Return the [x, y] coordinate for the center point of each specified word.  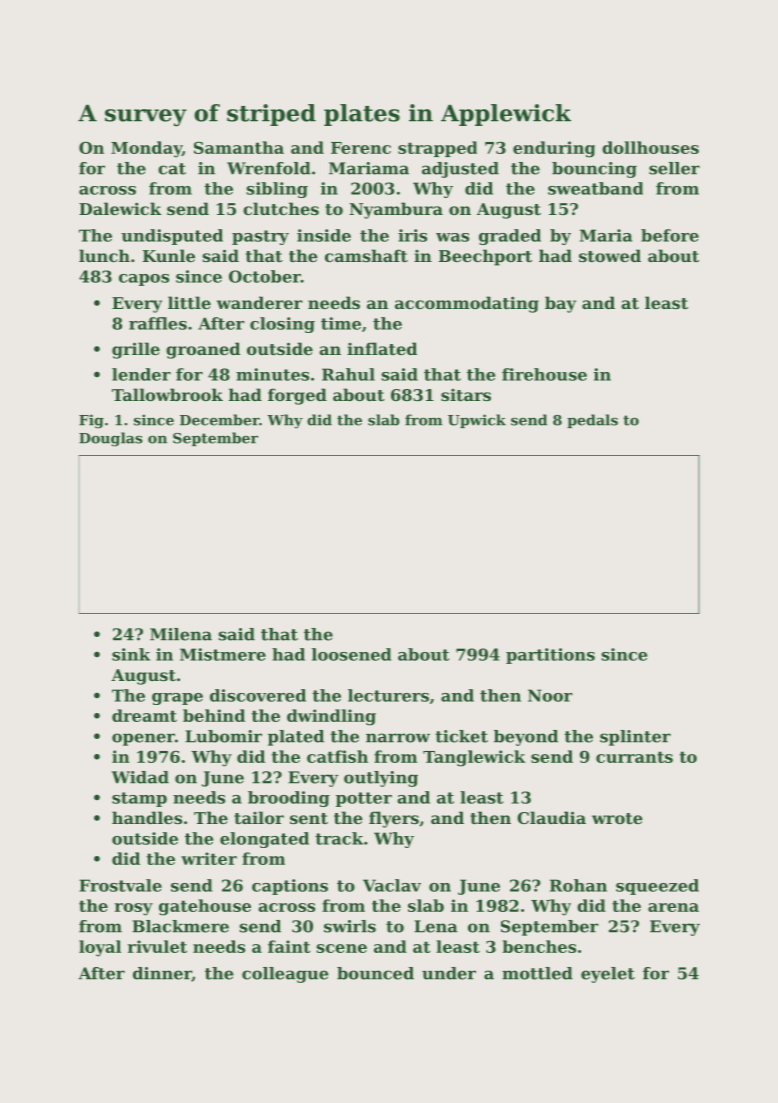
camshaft [366, 255]
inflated [382, 348]
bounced [375, 973]
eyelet [608, 975]
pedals [592, 421]
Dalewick [120, 208]
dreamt [144, 715]
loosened [351, 654]
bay [560, 304]
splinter [635, 738]
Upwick [477, 421]
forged [297, 396]
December [219, 420]
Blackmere [180, 926]
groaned [203, 350]
